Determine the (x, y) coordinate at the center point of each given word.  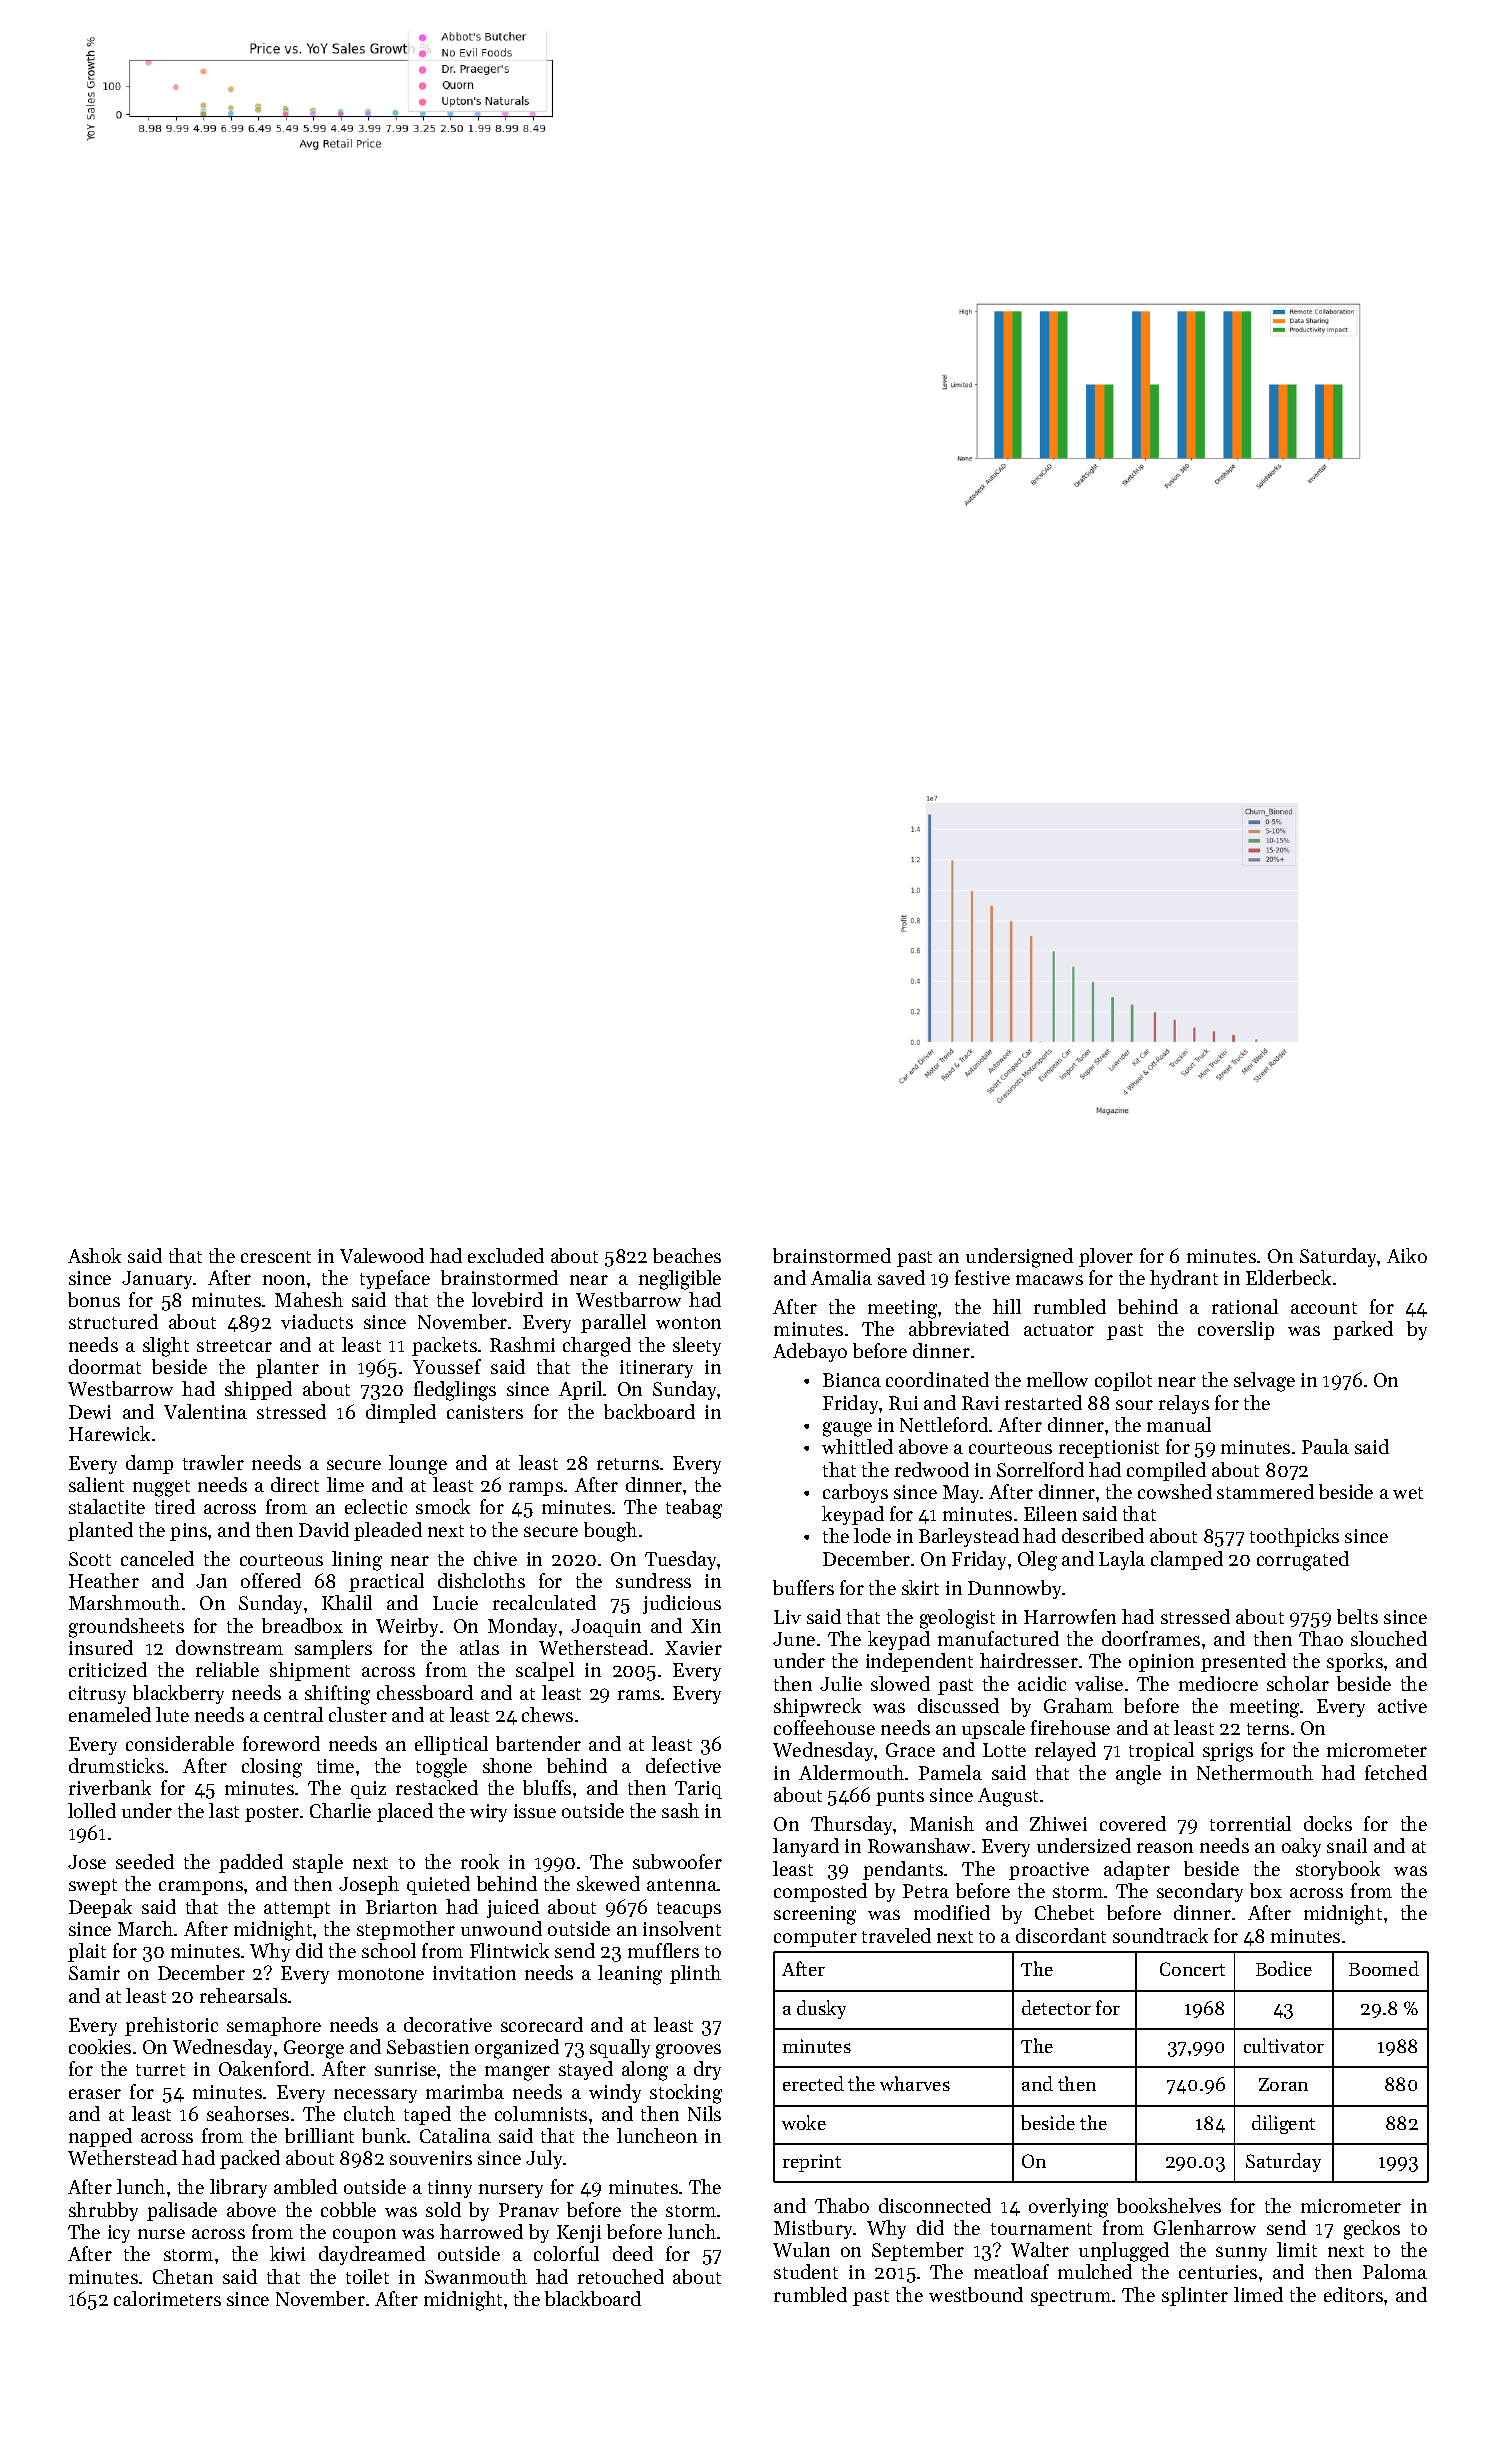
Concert (1192, 1969)
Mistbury (813, 2229)
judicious (682, 1604)
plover (1106, 1257)
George (314, 2049)
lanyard (806, 1847)
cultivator (1284, 2045)
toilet (367, 2276)
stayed (586, 2070)
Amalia (841, 1277)
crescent (276, 1257)
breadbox (302, 1625)
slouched (1389, 1638)
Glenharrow (1205, 2227)
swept (93, 1887)
